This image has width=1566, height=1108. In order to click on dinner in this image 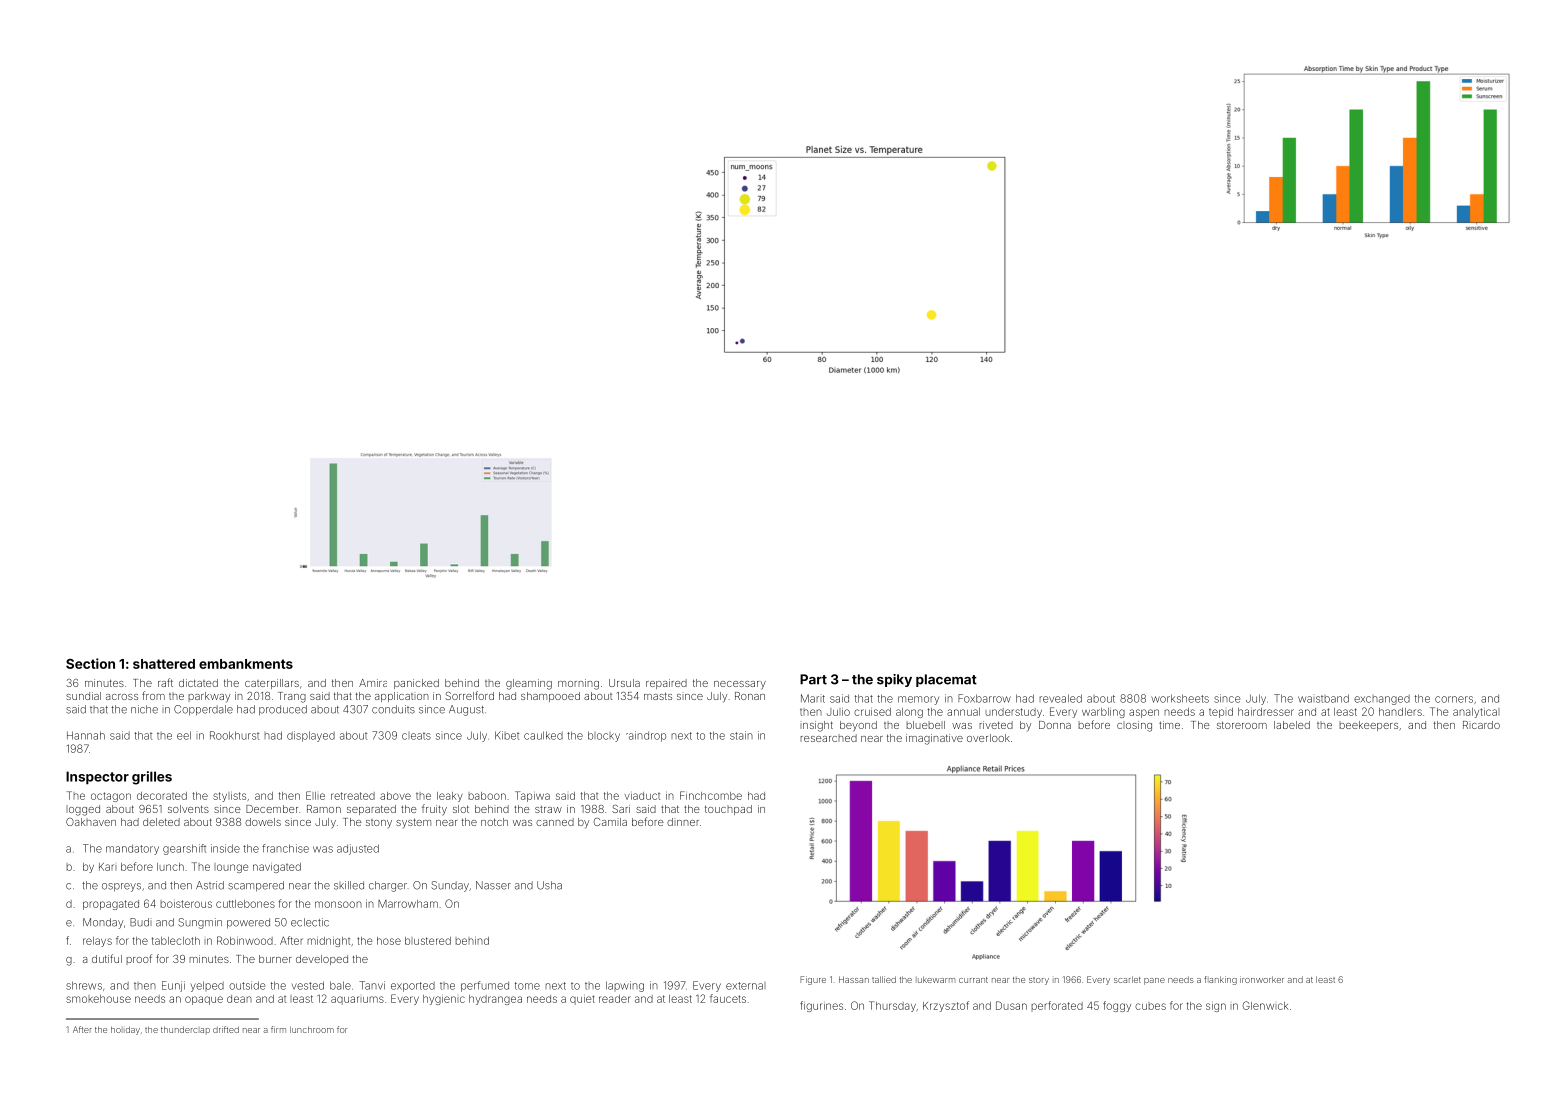, I will do `click(683, 822)`.
